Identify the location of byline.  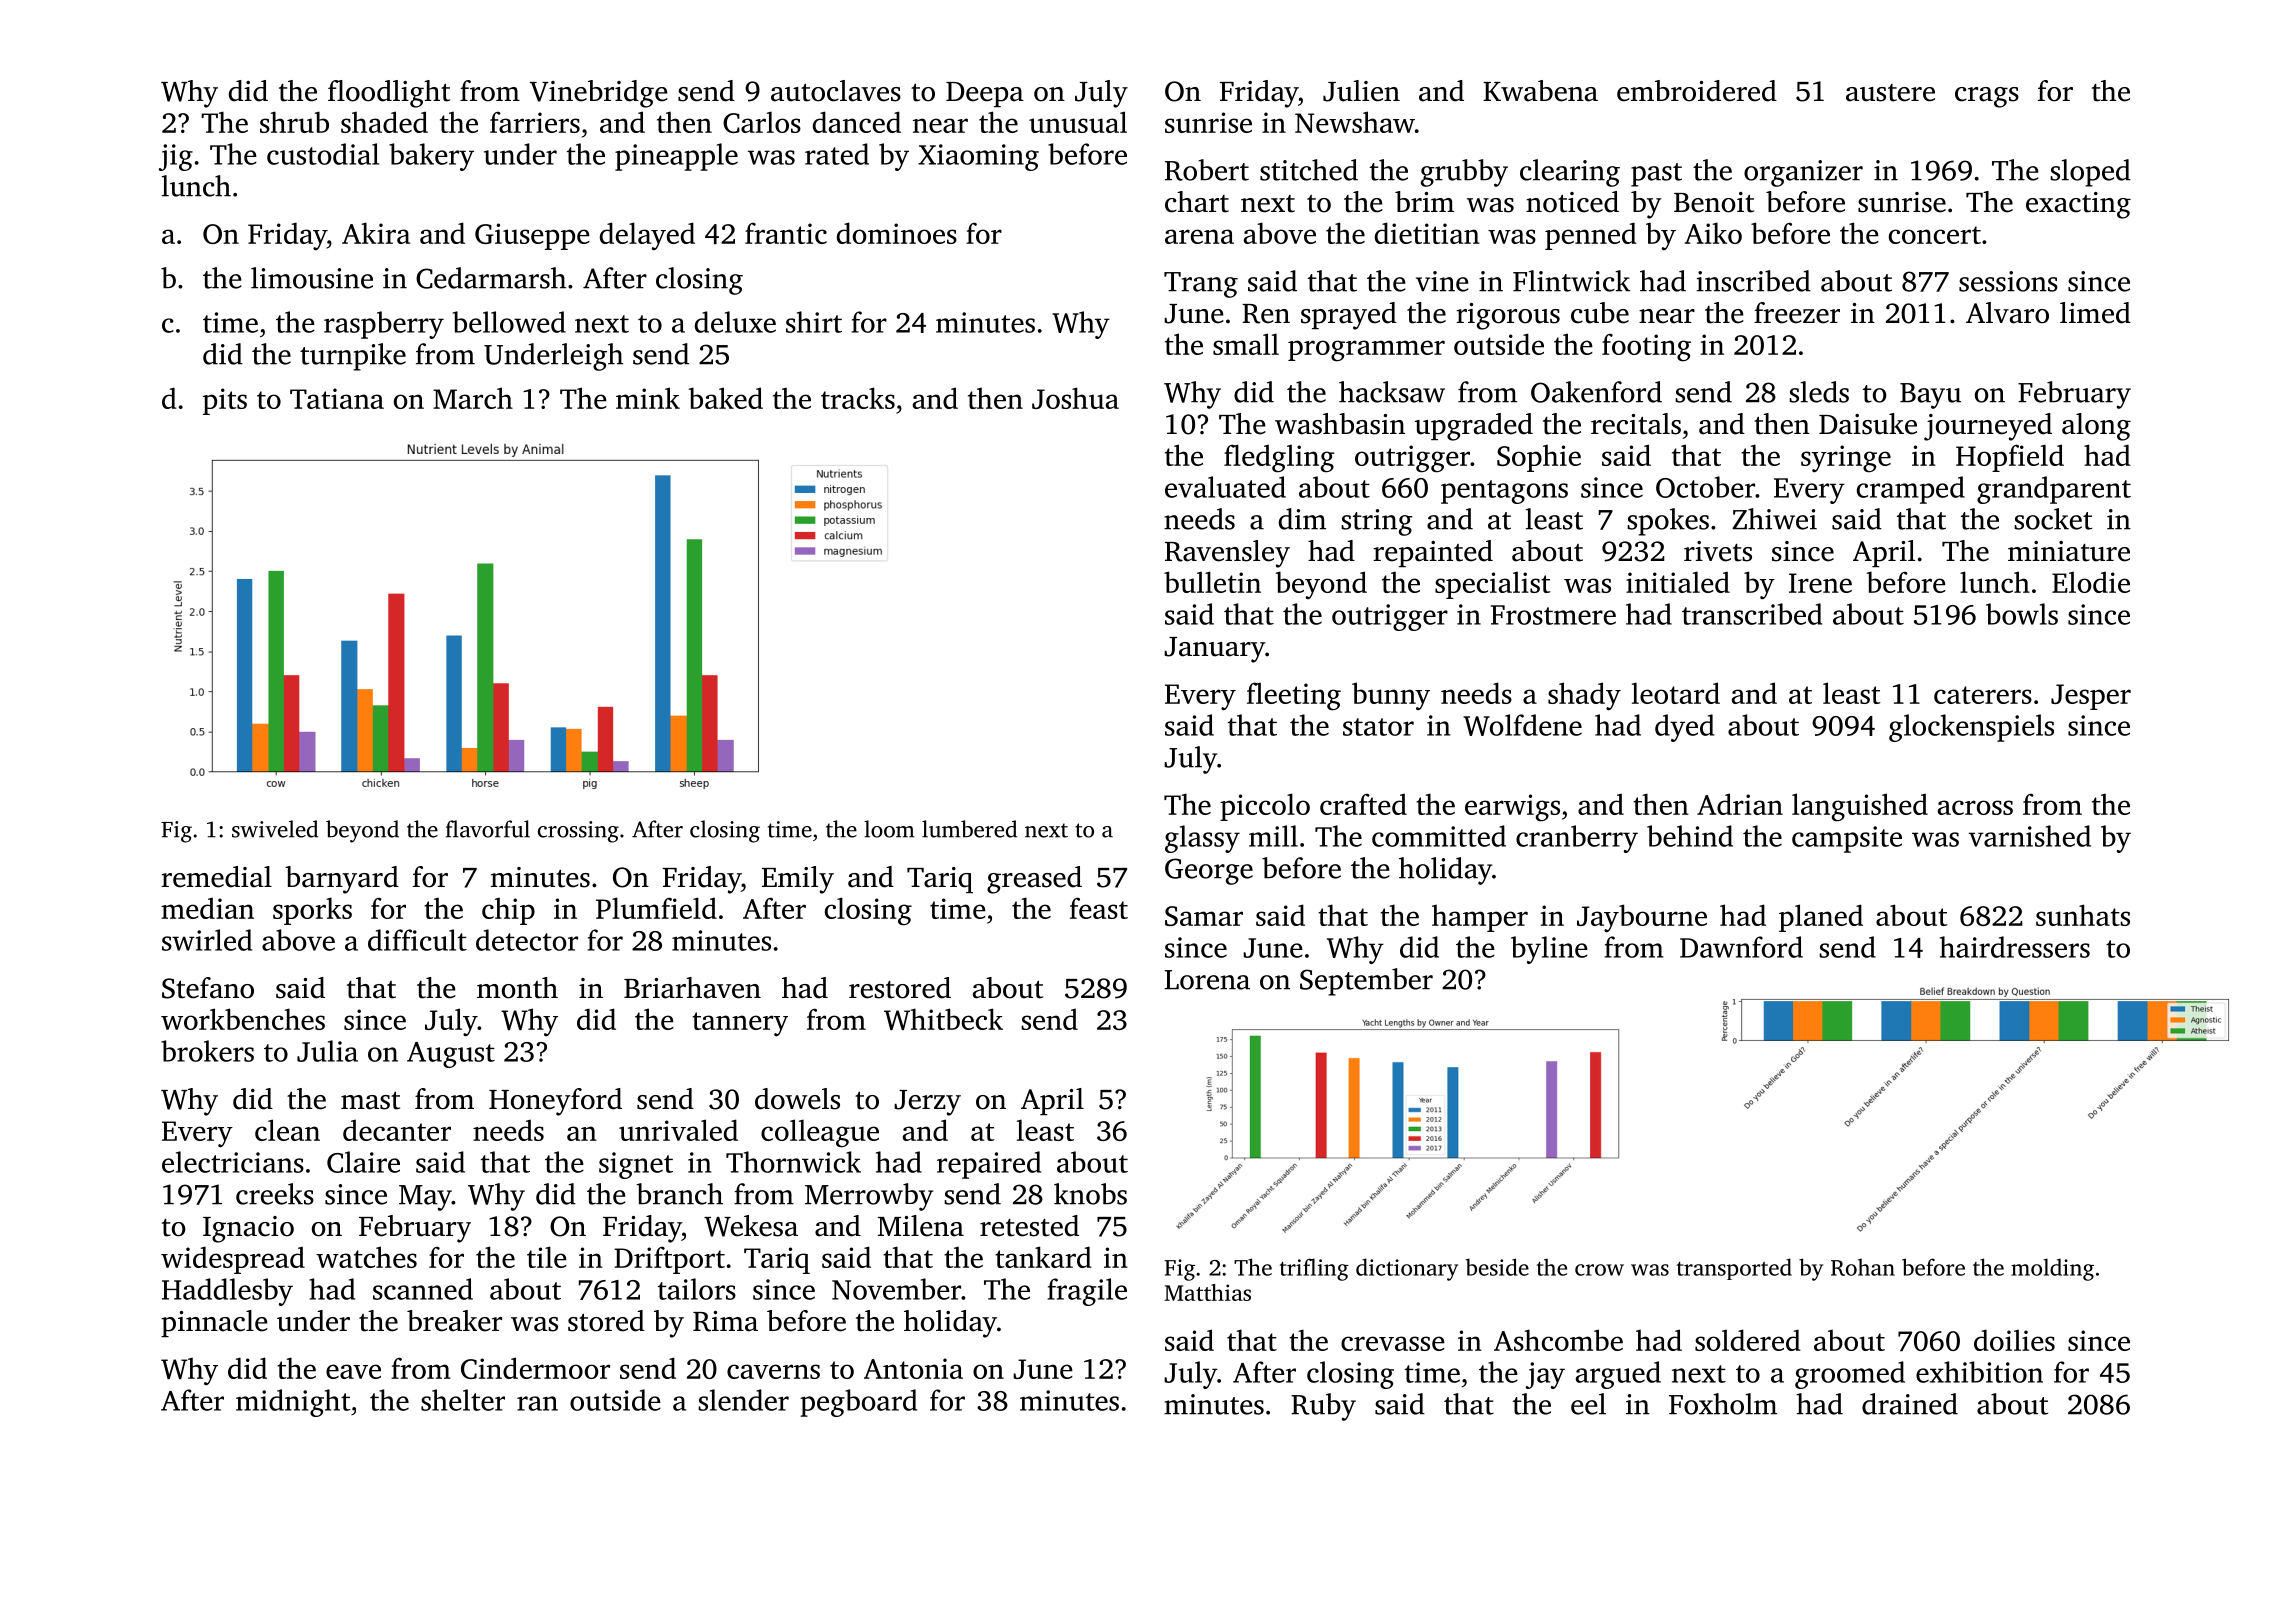
(1549, 950).
